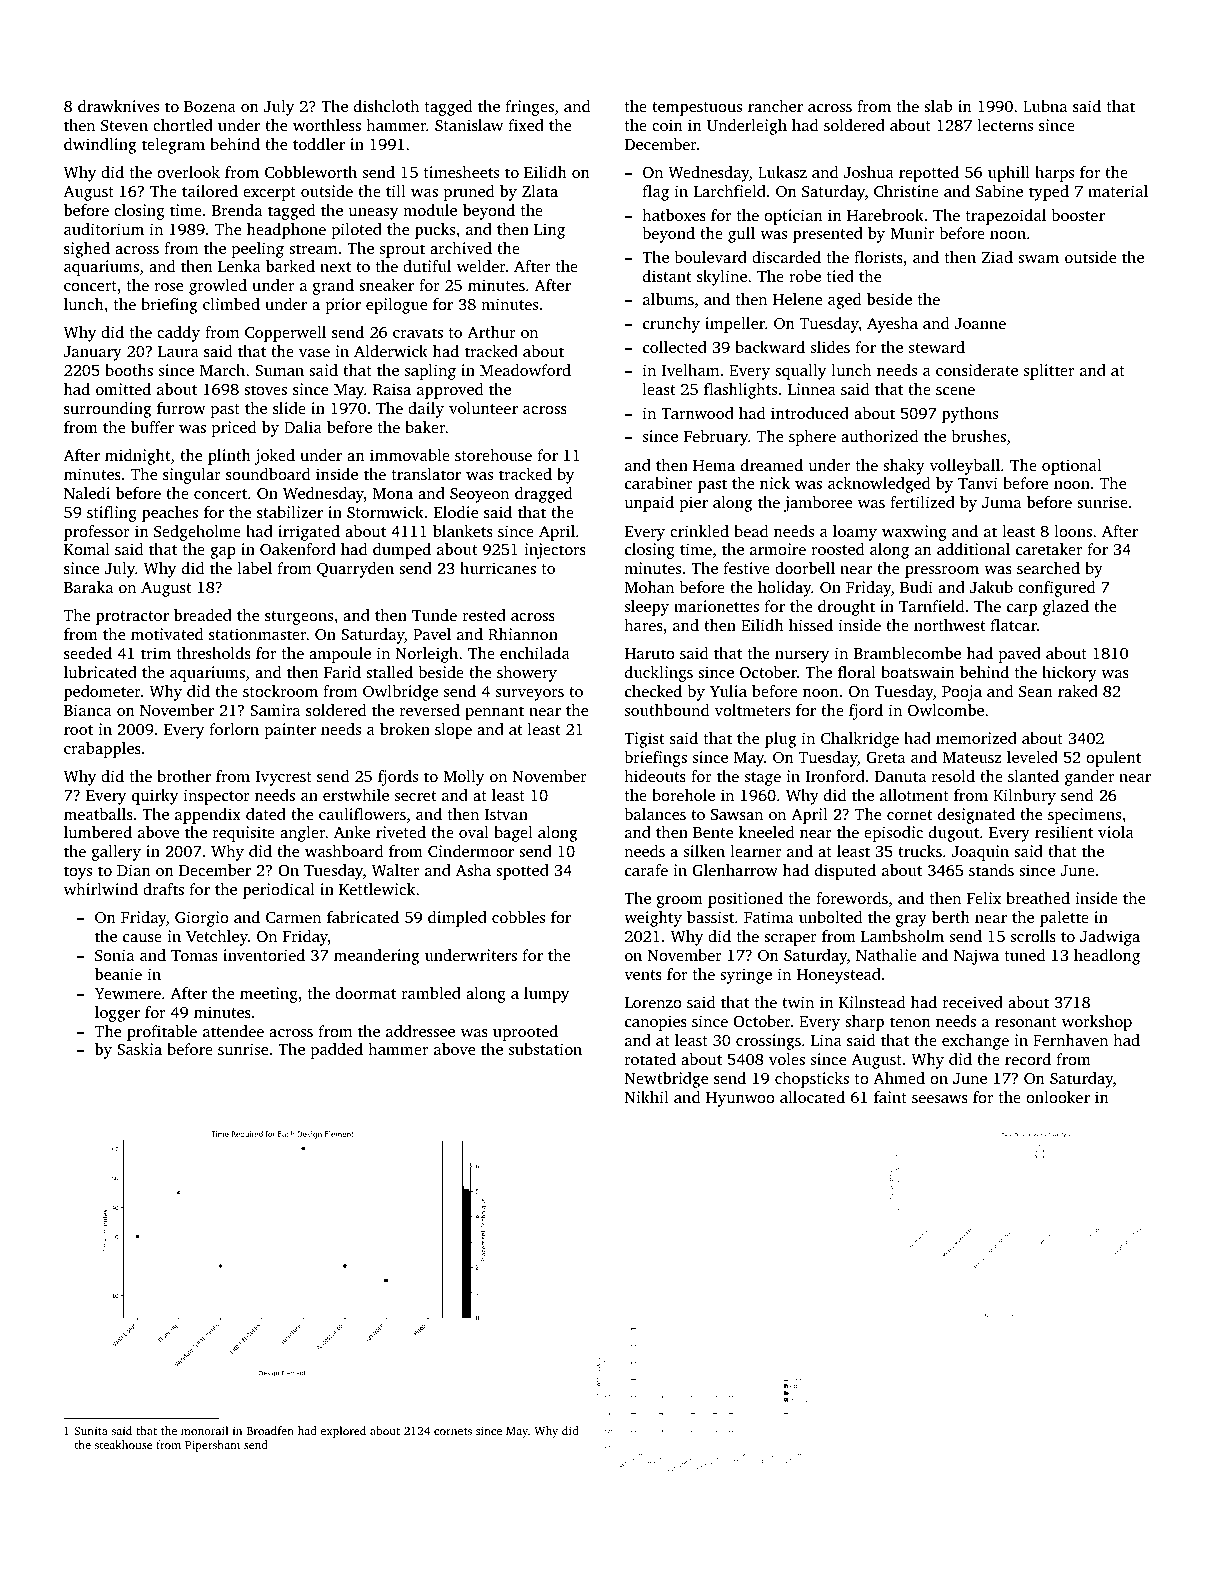 Image resolution: width=1217 pixels, height=1575 pixels. Describe the element at coordinates (343, 1432) in the screenshot. I see `explored` at that location.
